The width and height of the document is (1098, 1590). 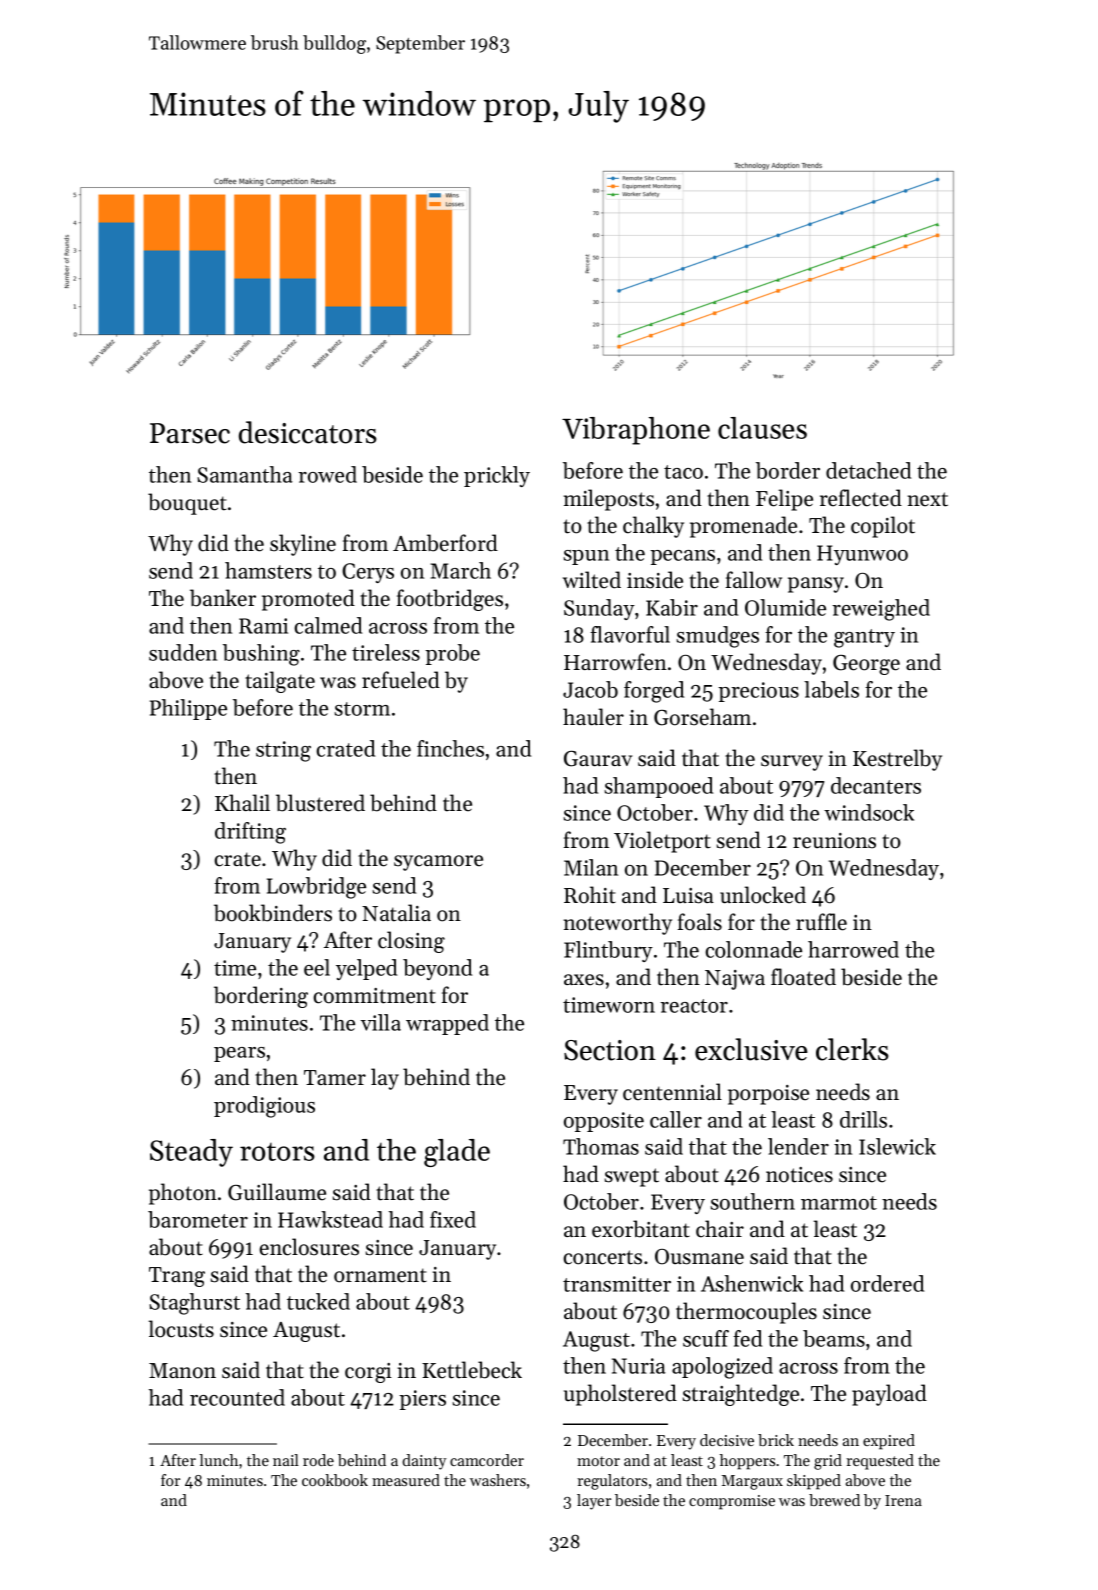 I want to click on clauses, so click(x=762, y=428).
